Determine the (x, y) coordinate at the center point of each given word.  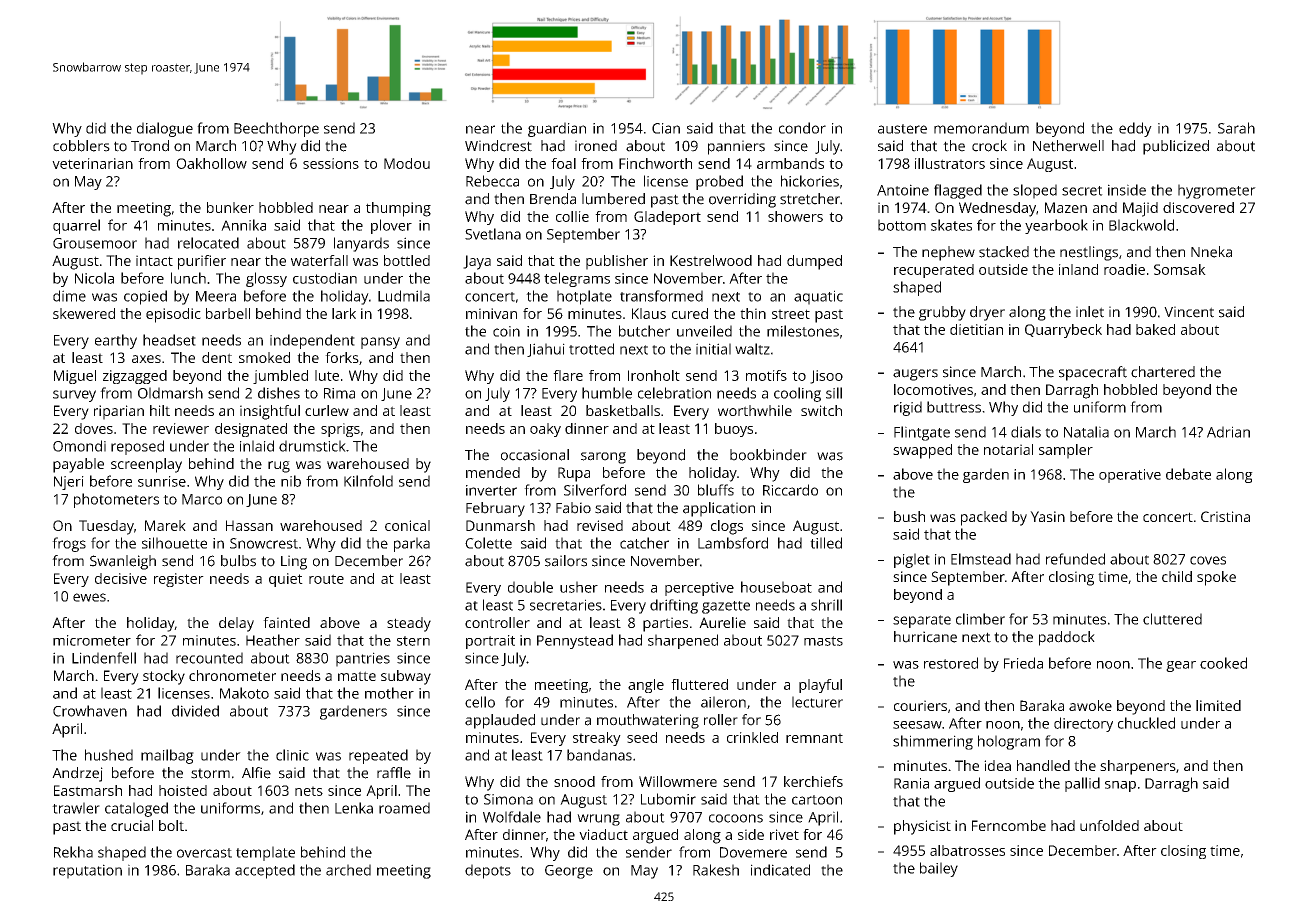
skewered (84, 313)
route (326, 579)
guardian (557, 129)
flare (568, 375)
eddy (1135, 129)
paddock (1067, 638)
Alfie (256, 773)
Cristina (1225, 516)
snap (1120, 786)
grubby (942, 313)
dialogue (165, 129)
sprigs (340, 430)
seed (642, 737)
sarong (603, 458)
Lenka (354, 808)
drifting (674, 606)
